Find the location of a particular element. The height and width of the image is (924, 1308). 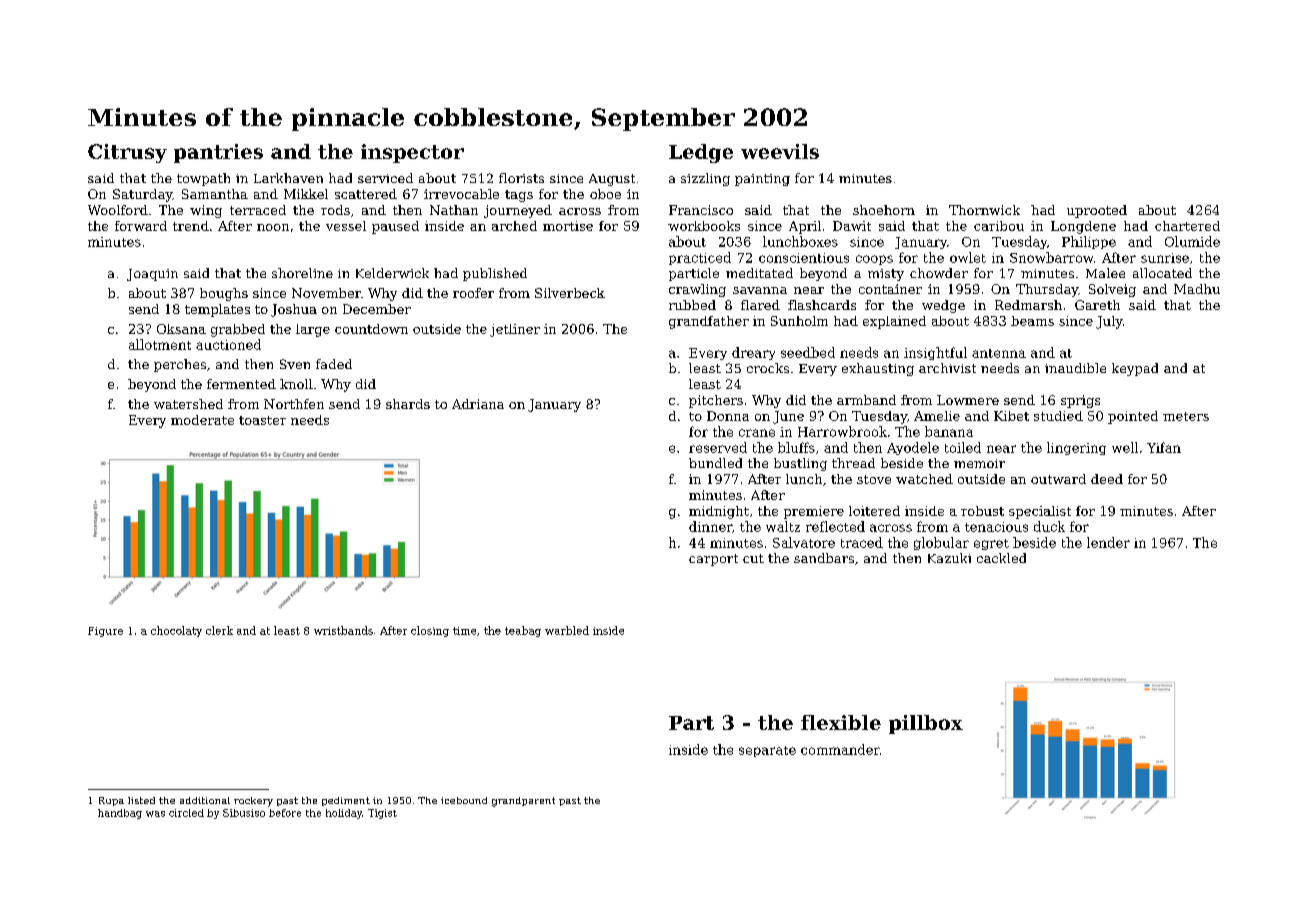

wristbands is located at coordinates (343, 630).
